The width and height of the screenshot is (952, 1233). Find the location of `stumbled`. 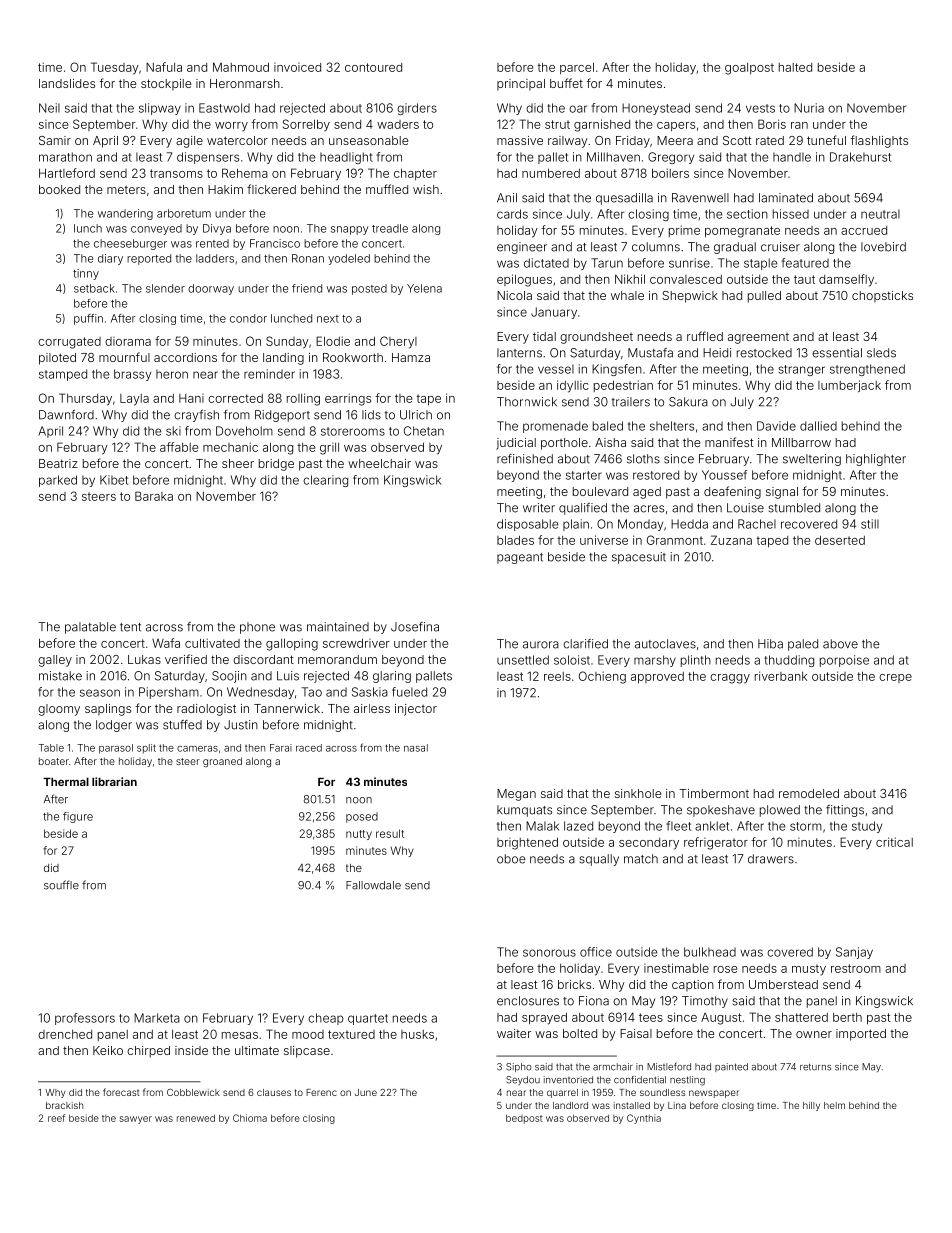

stumbled is located at coordinates (794, 508).
